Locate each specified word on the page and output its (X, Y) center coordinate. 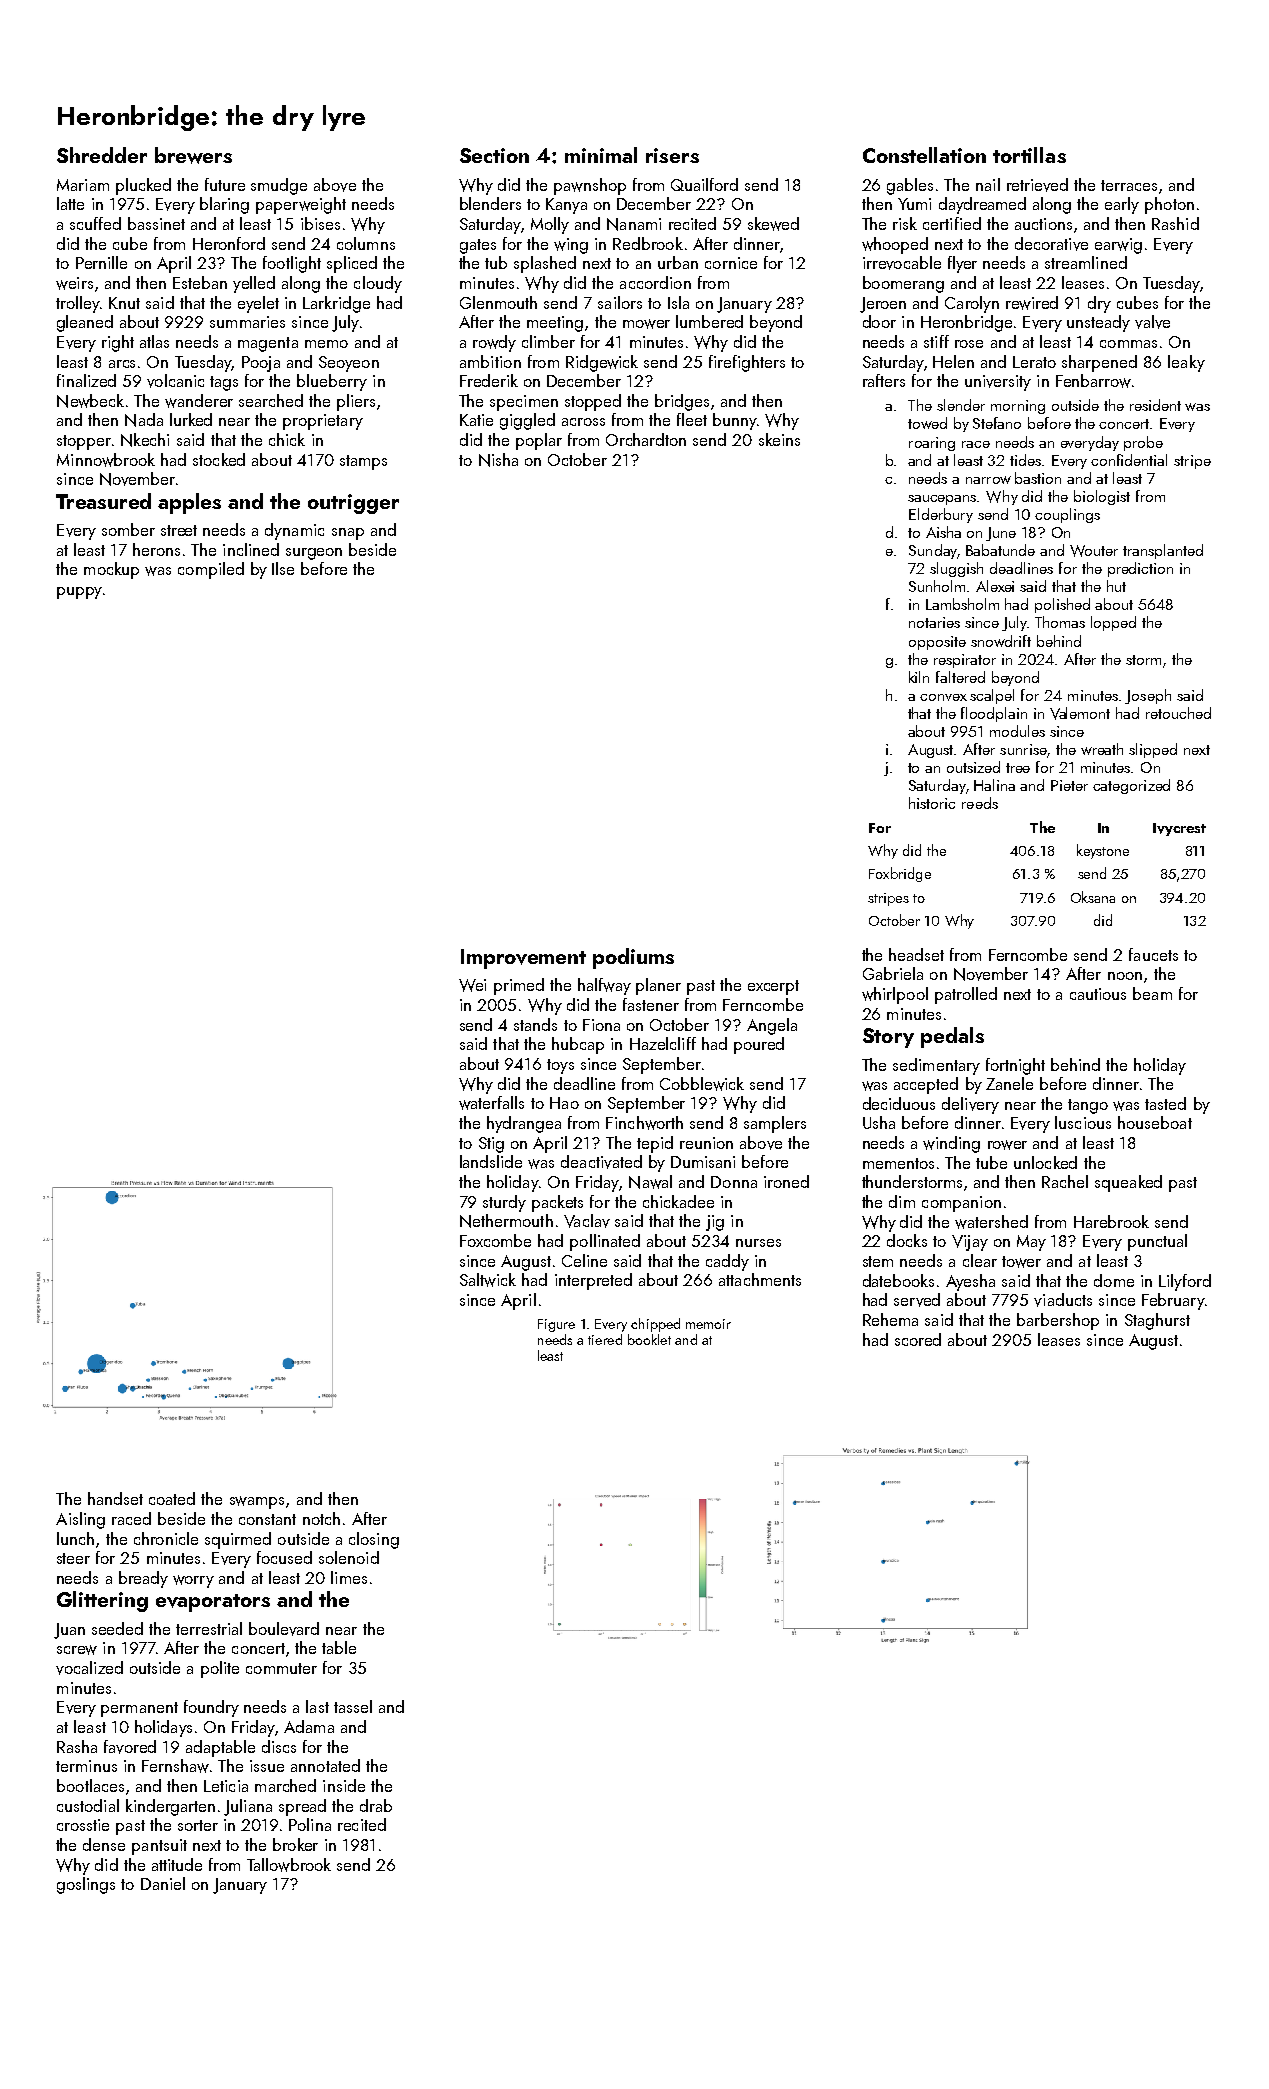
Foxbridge (900, 874)
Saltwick (488, 1280)
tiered (605, 1339)
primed (519, 986)
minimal (601, 155)
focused (284, 1557)
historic (932, 803)
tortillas (1029, 155)
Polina (310, 1824)
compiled (211, 570)
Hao (564, 1103)
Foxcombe (495, 1240)
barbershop (1058, 1321)
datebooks (898, 1280)
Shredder (102, 155)
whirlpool (895, 995)
